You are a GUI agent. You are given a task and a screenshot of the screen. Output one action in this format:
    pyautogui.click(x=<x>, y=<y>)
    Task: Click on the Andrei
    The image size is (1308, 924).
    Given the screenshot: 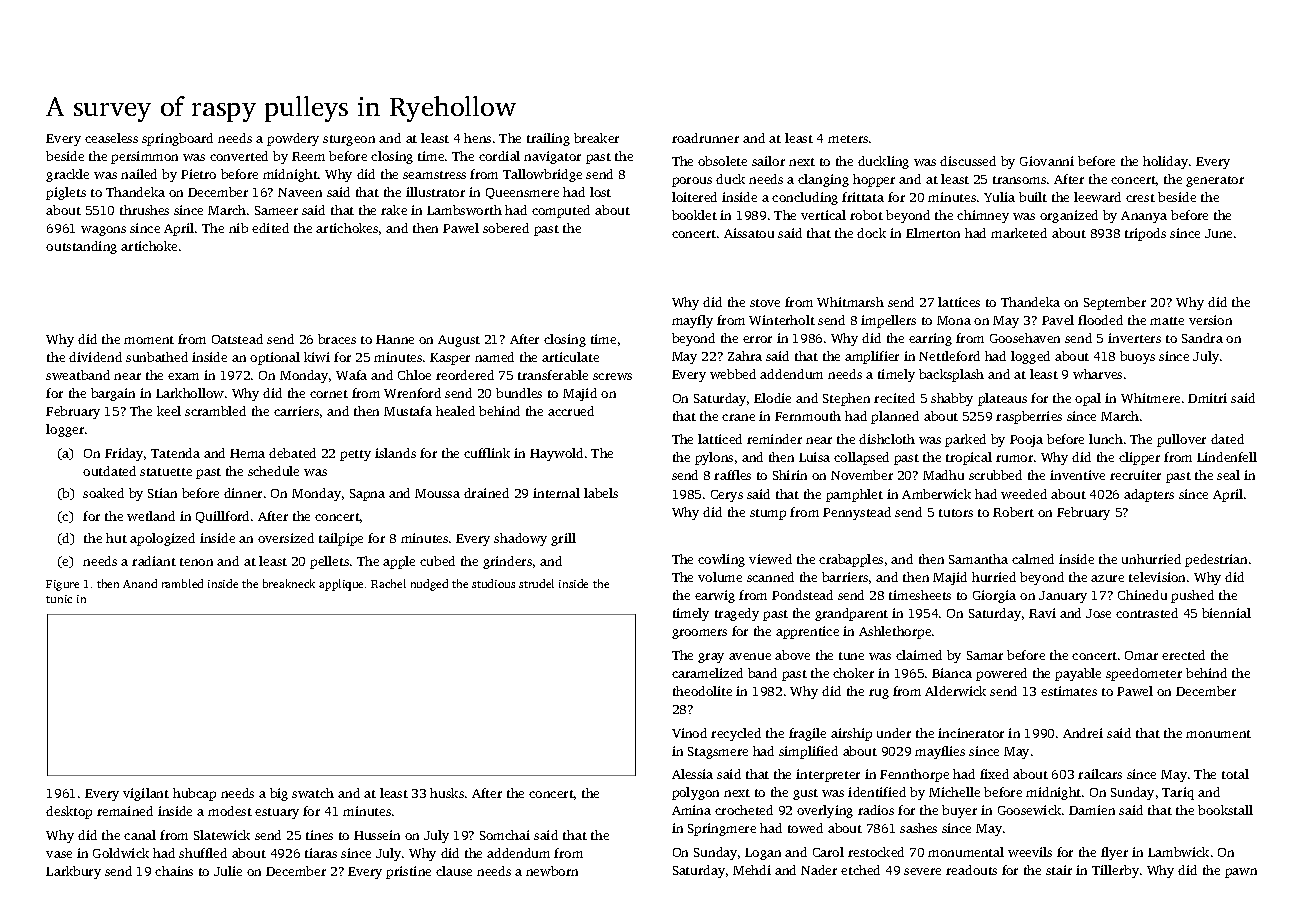 What is the action you would take?
    pyautogui.click(x=1083, y=733)
